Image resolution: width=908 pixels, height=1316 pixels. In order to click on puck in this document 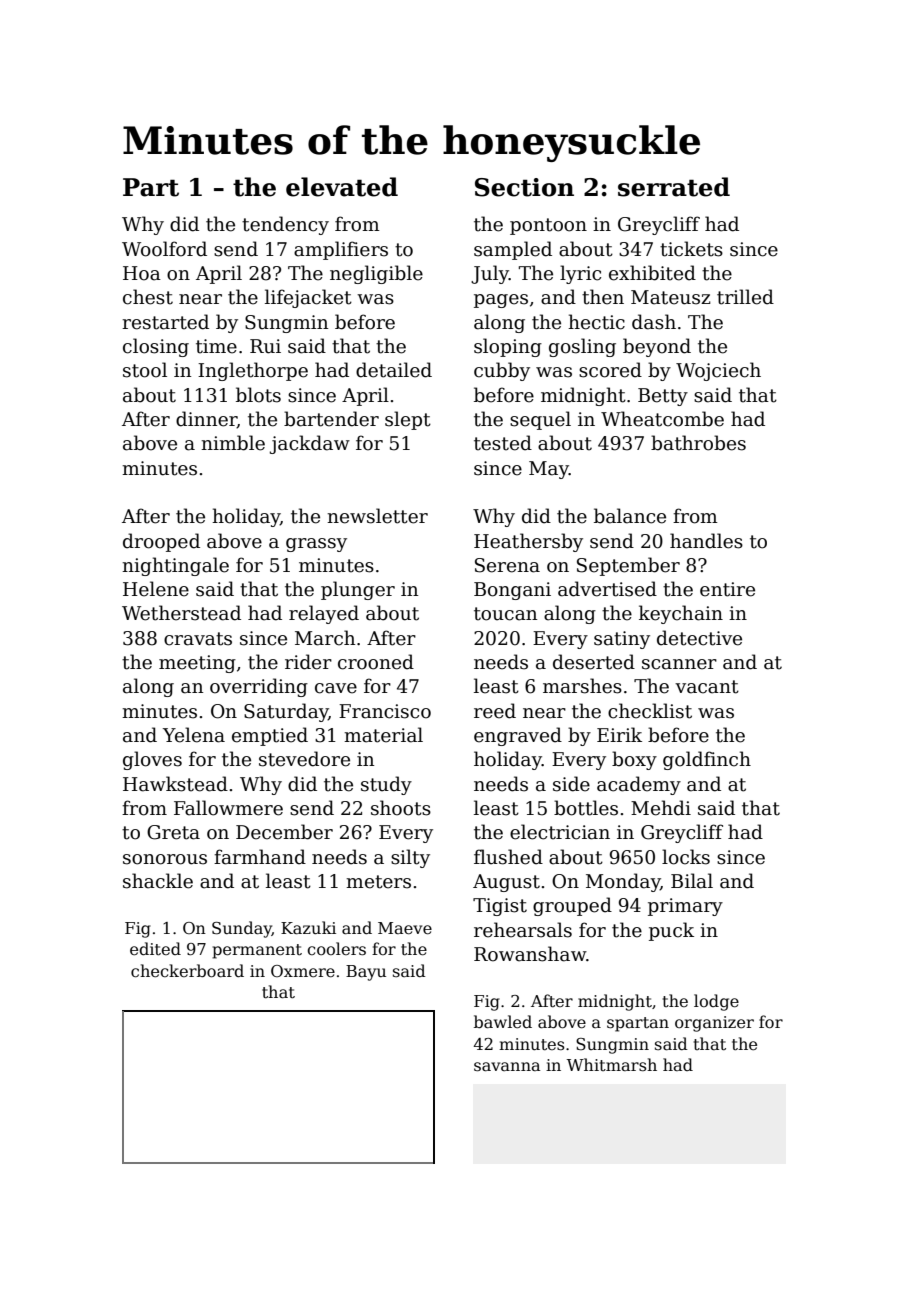, I will do `click(671, 931)`.
